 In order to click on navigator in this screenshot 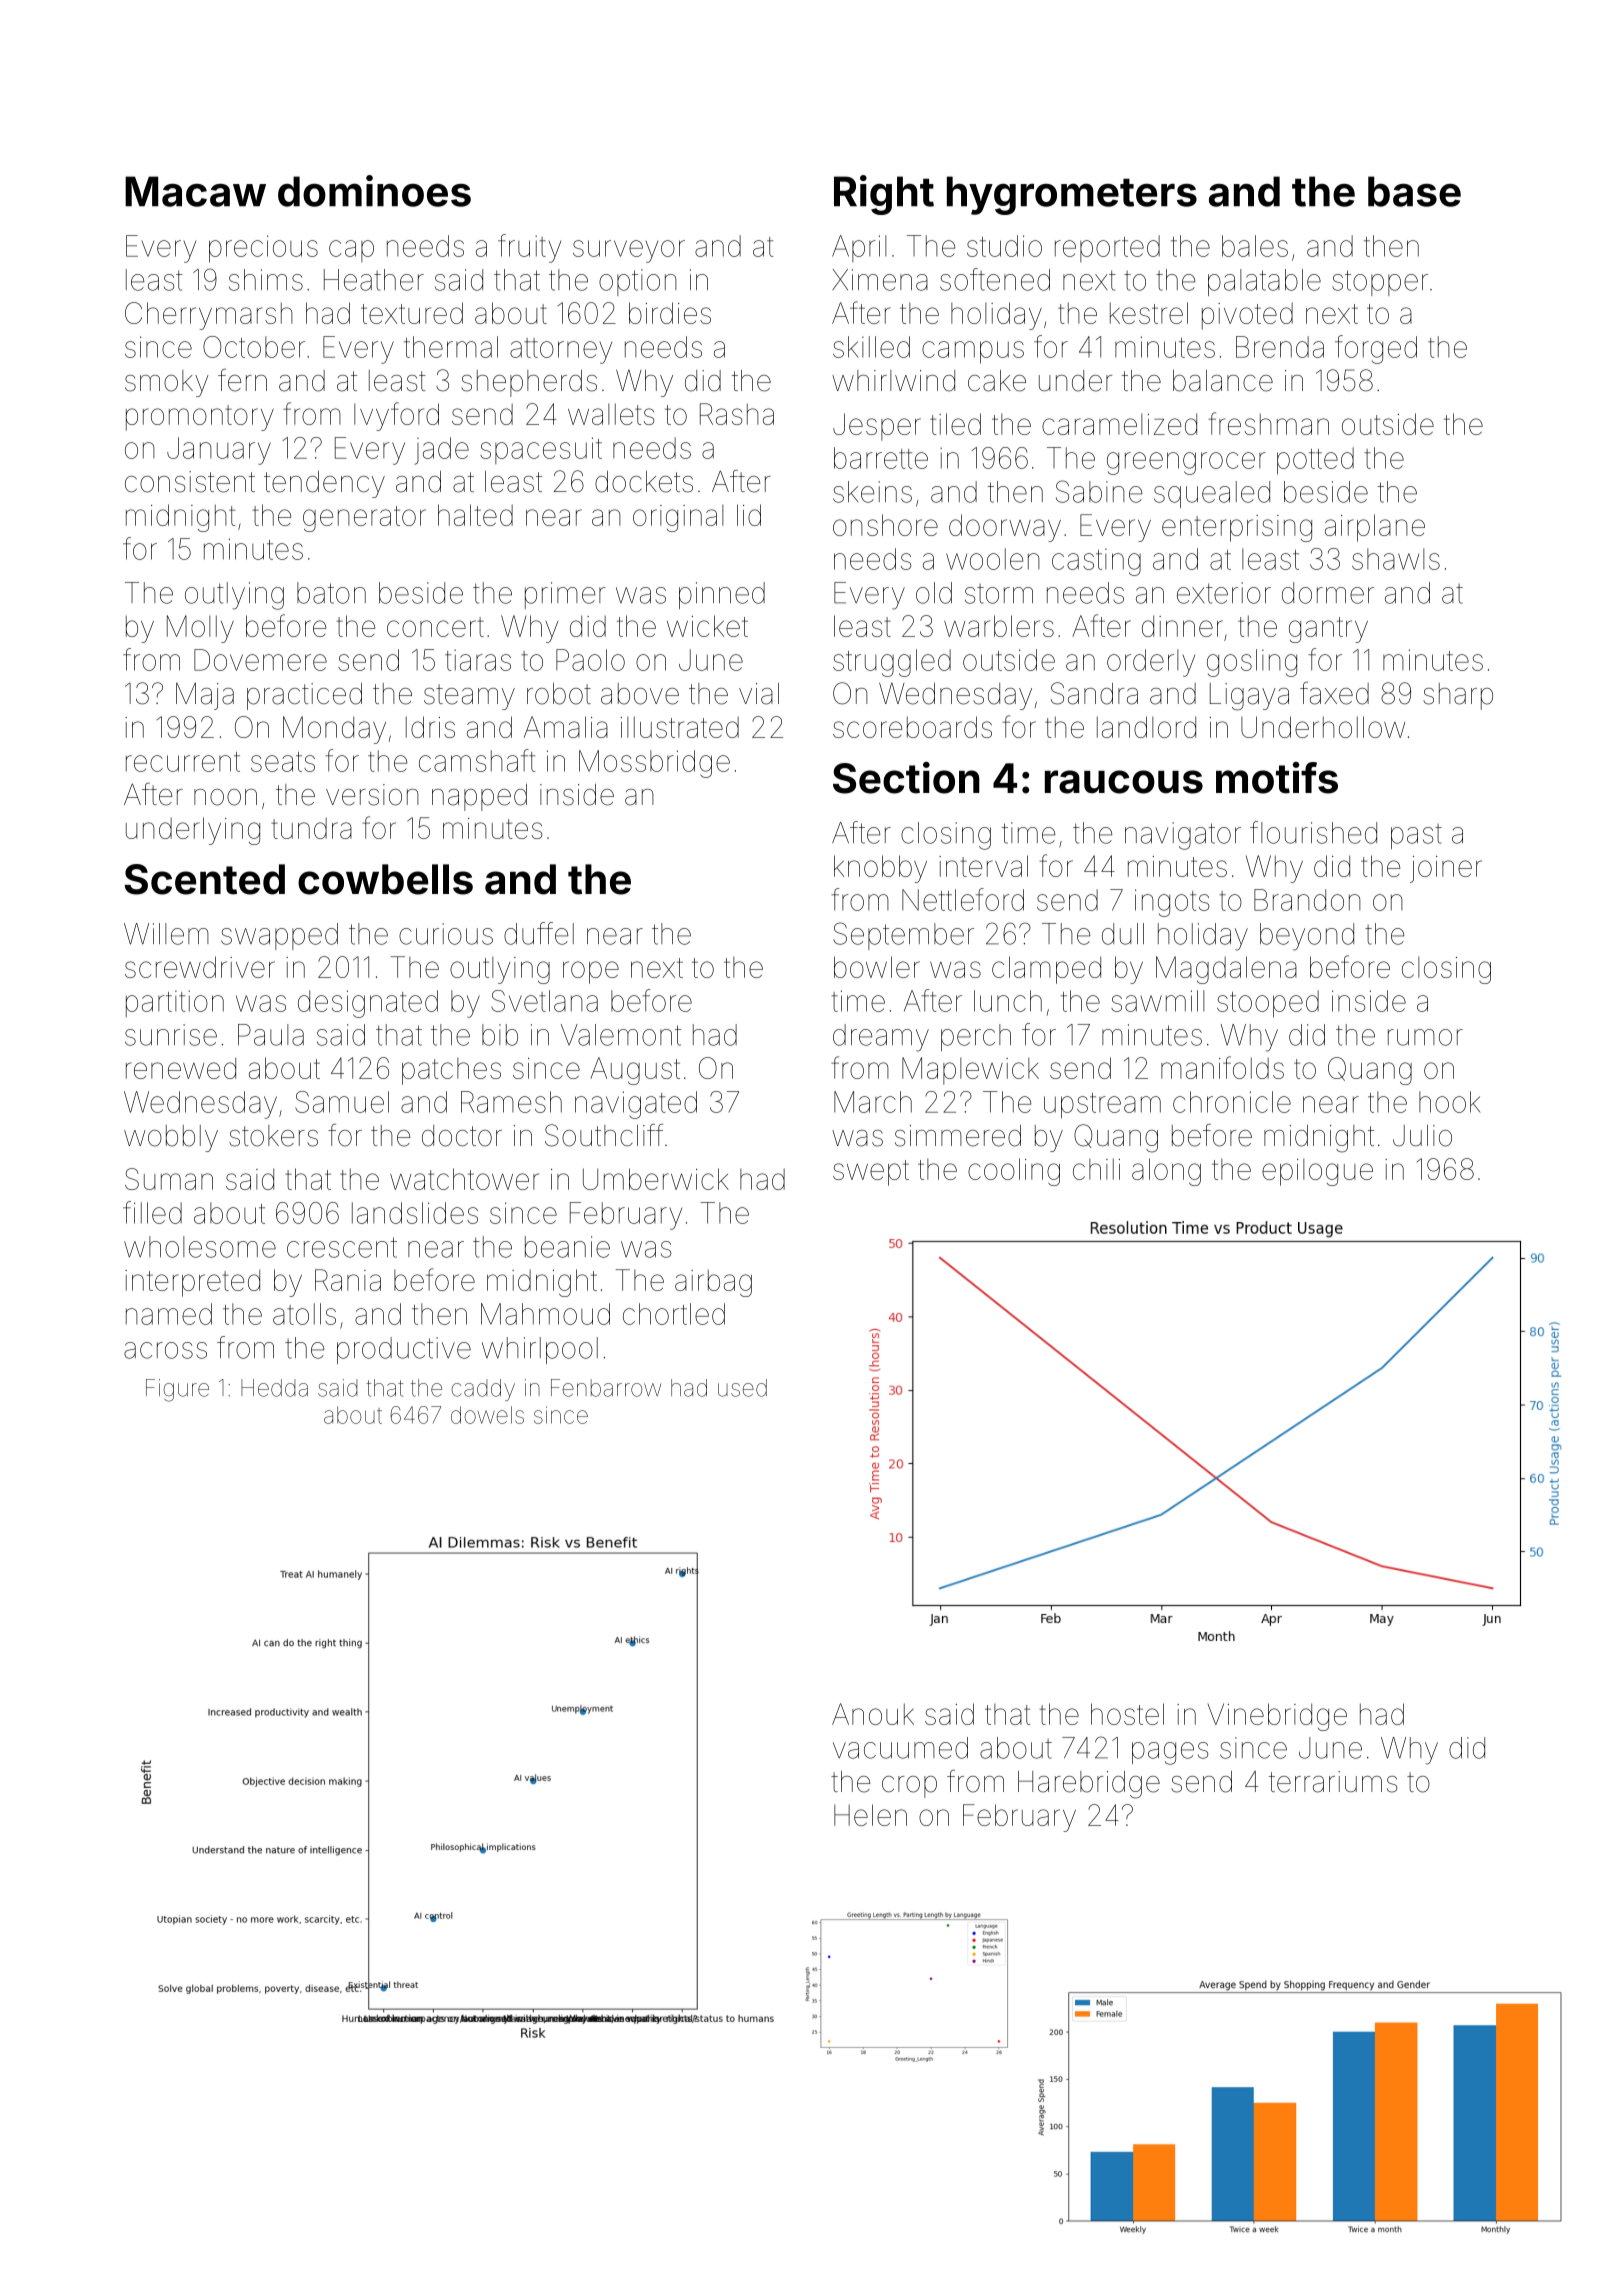, I will do `click(1183, 836)`.
